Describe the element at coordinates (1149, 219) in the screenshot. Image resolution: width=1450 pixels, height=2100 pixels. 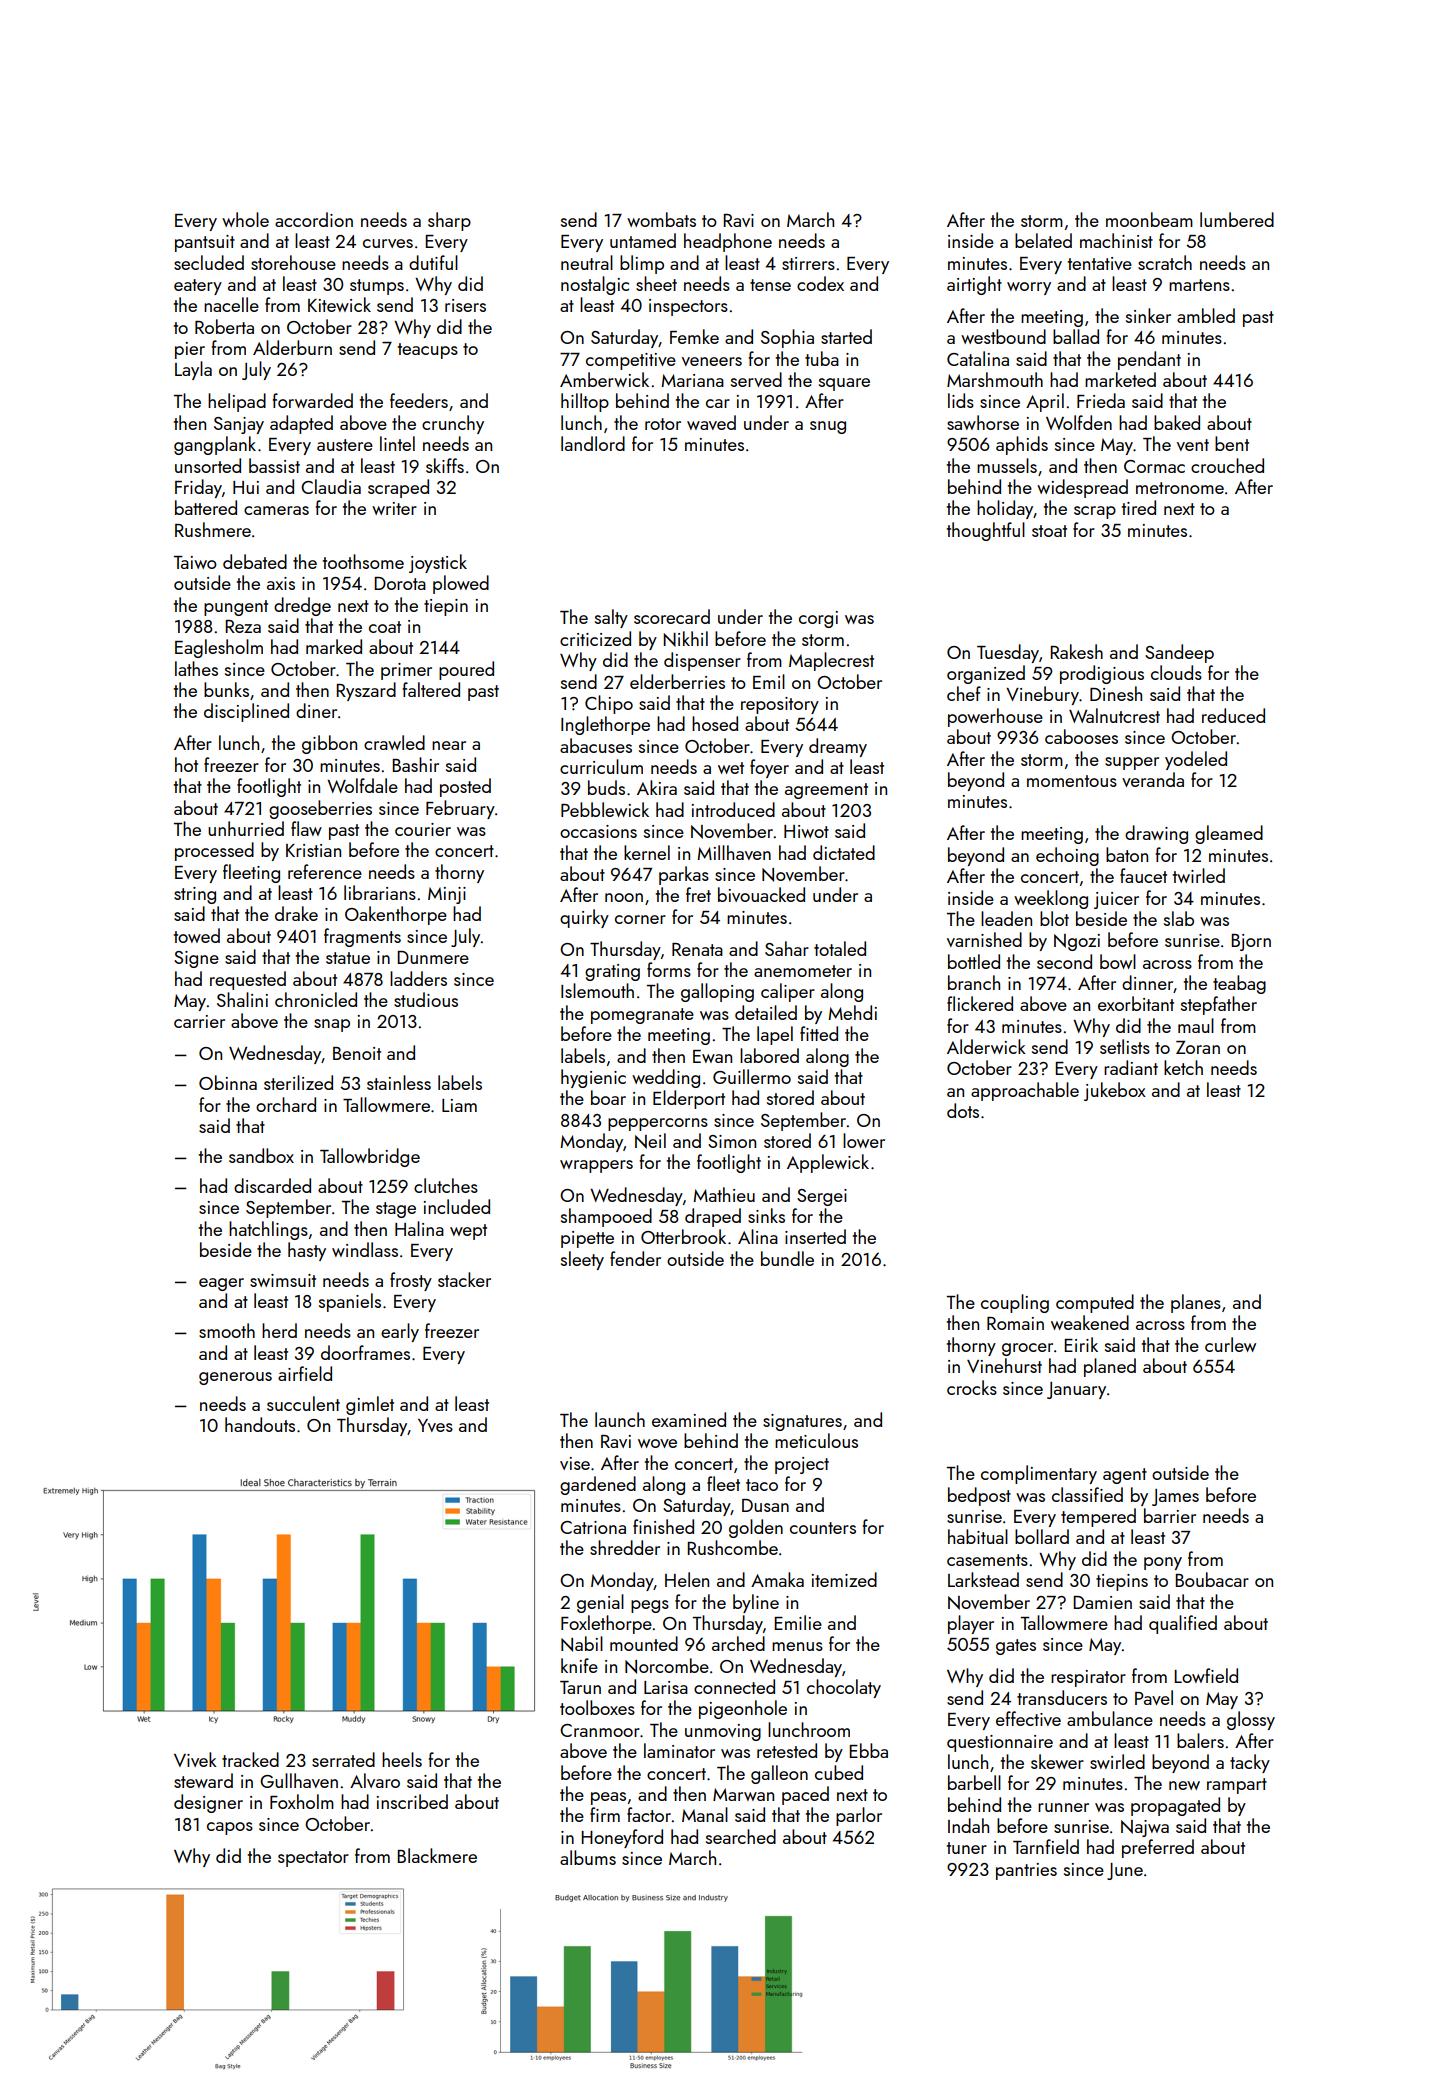
I see `moonbeam` at that location.
